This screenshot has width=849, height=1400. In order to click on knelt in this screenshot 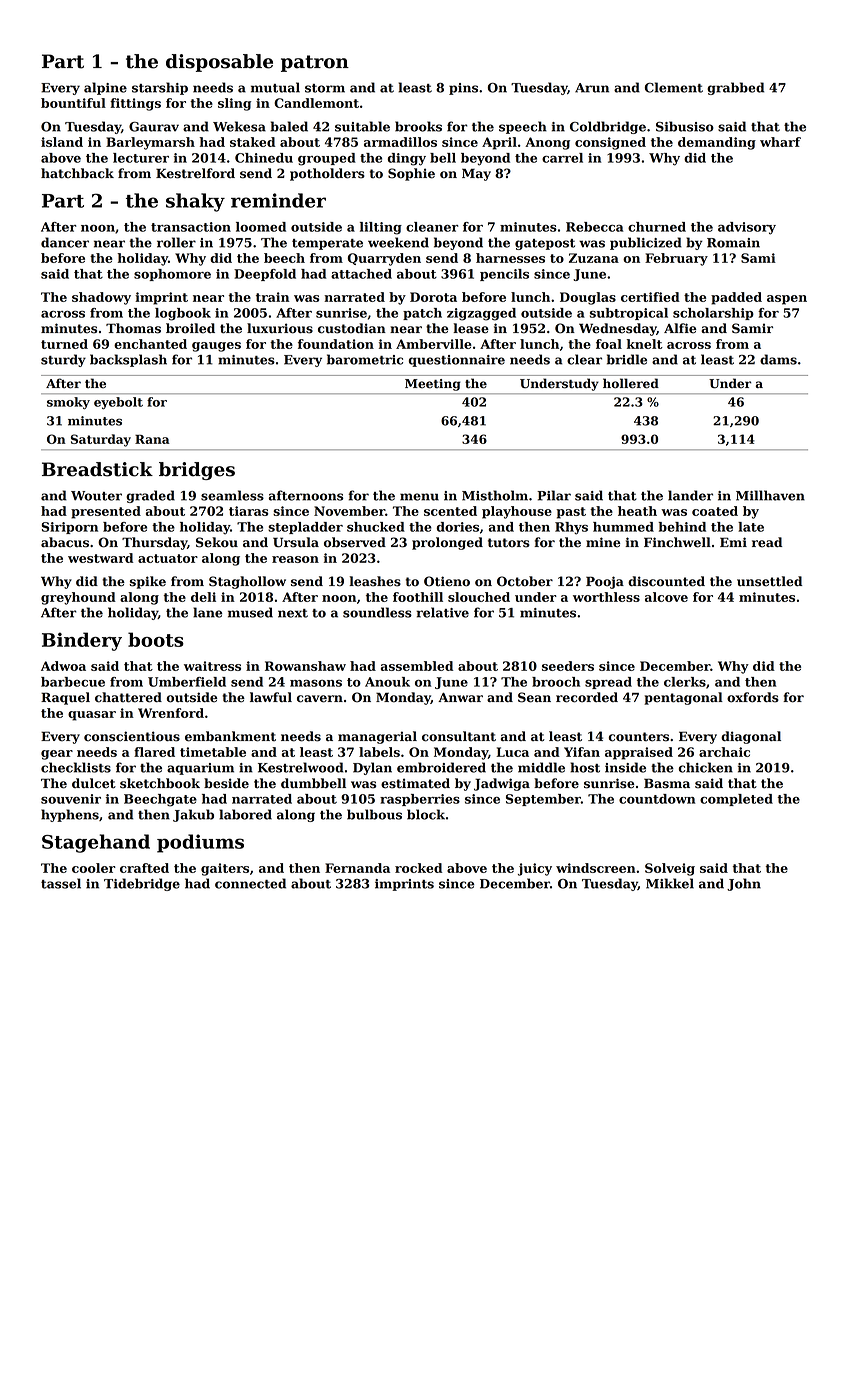, I will do `click(645, 344)`.
